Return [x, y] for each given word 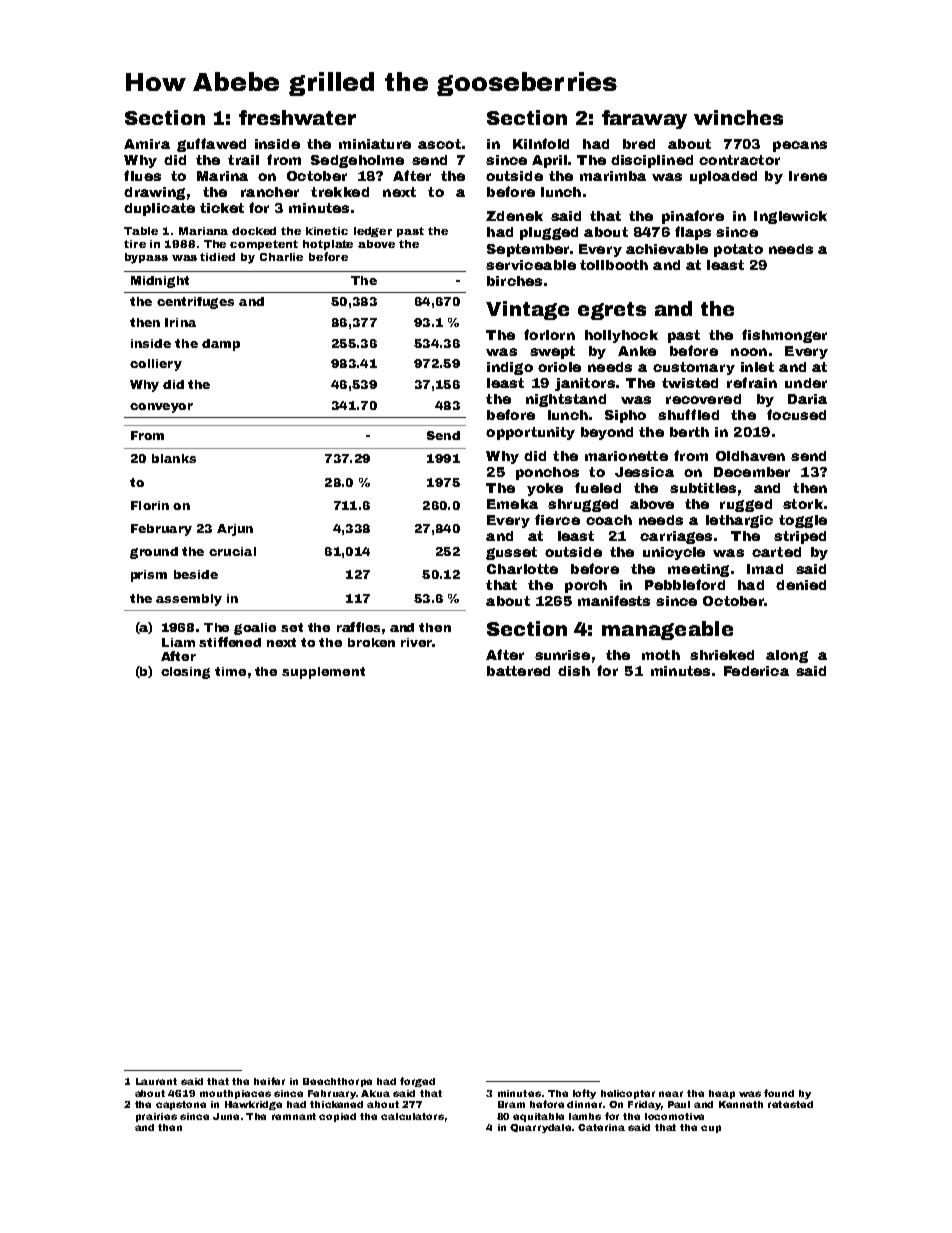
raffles [358, 627]
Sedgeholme [357, 161]
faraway [644, 119]
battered [518, 671]
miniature [375, 144]
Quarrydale [540, 1128]
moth [661, 655]
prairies [156, 1117]
